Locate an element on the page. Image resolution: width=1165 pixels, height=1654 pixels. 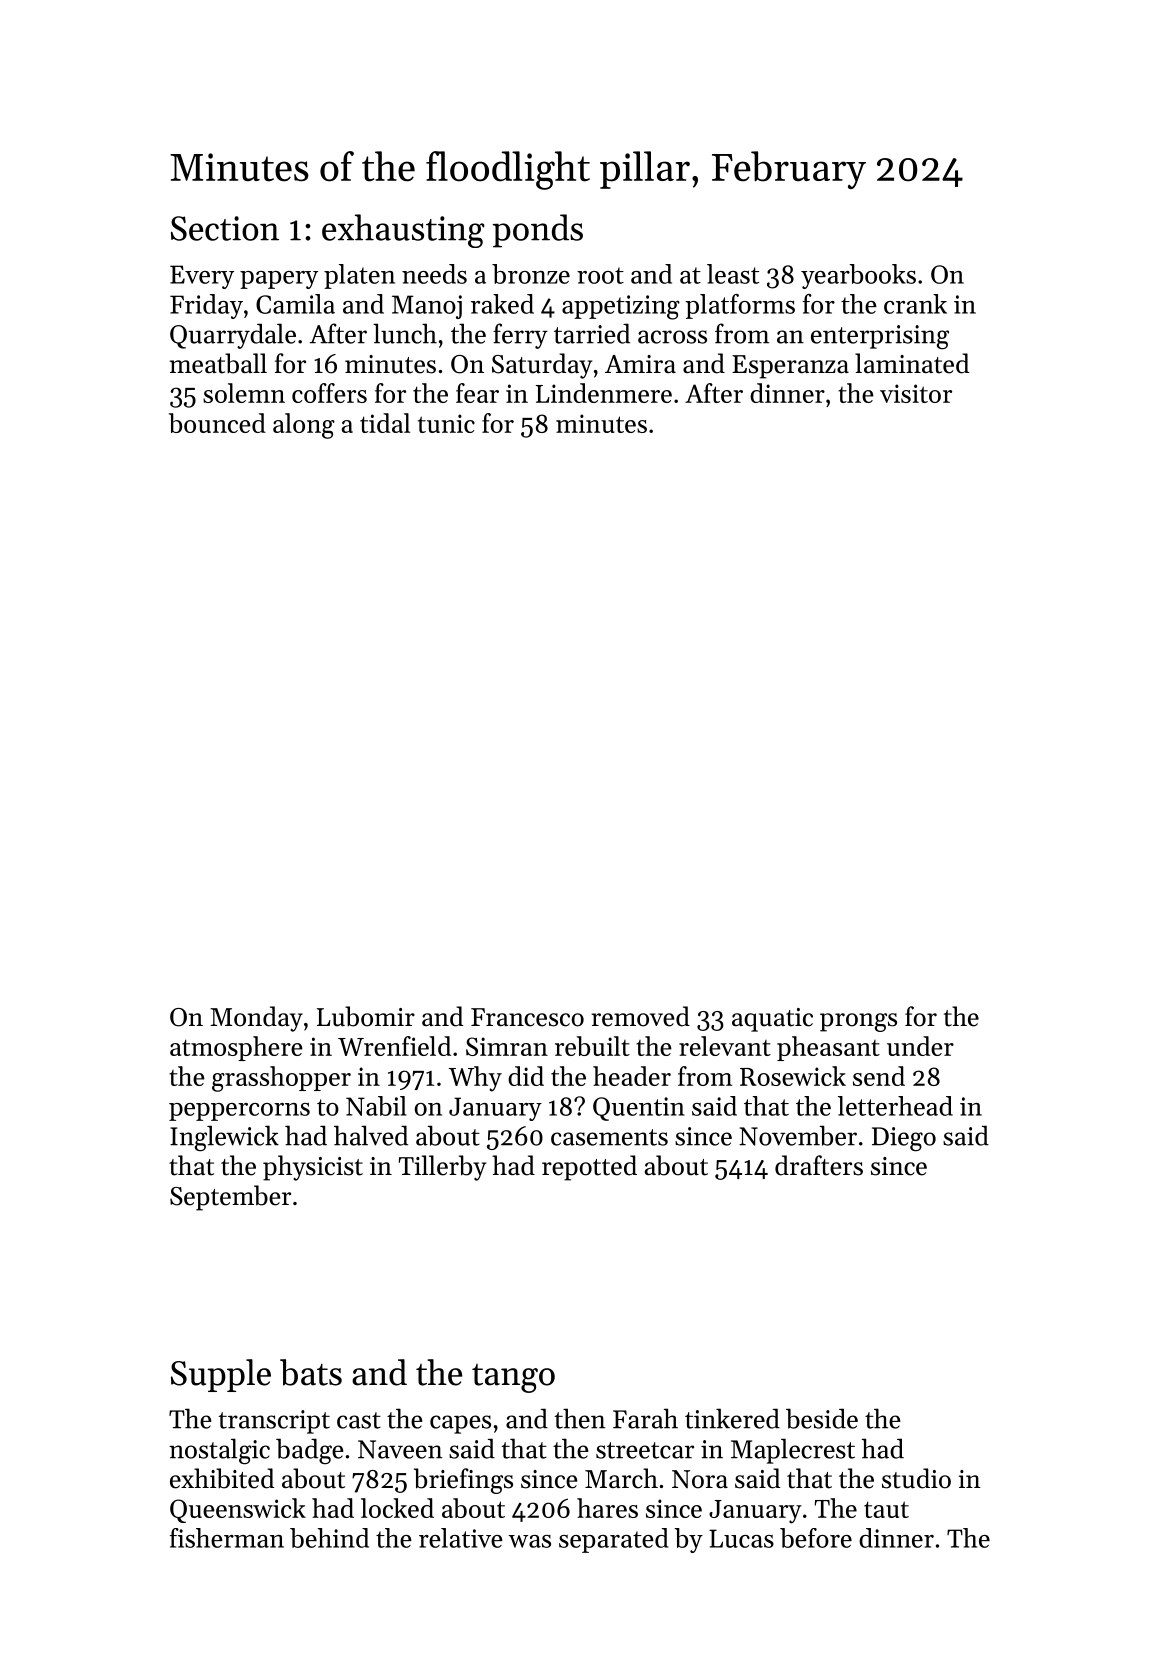
November is located at coordinates (798, 1135).
